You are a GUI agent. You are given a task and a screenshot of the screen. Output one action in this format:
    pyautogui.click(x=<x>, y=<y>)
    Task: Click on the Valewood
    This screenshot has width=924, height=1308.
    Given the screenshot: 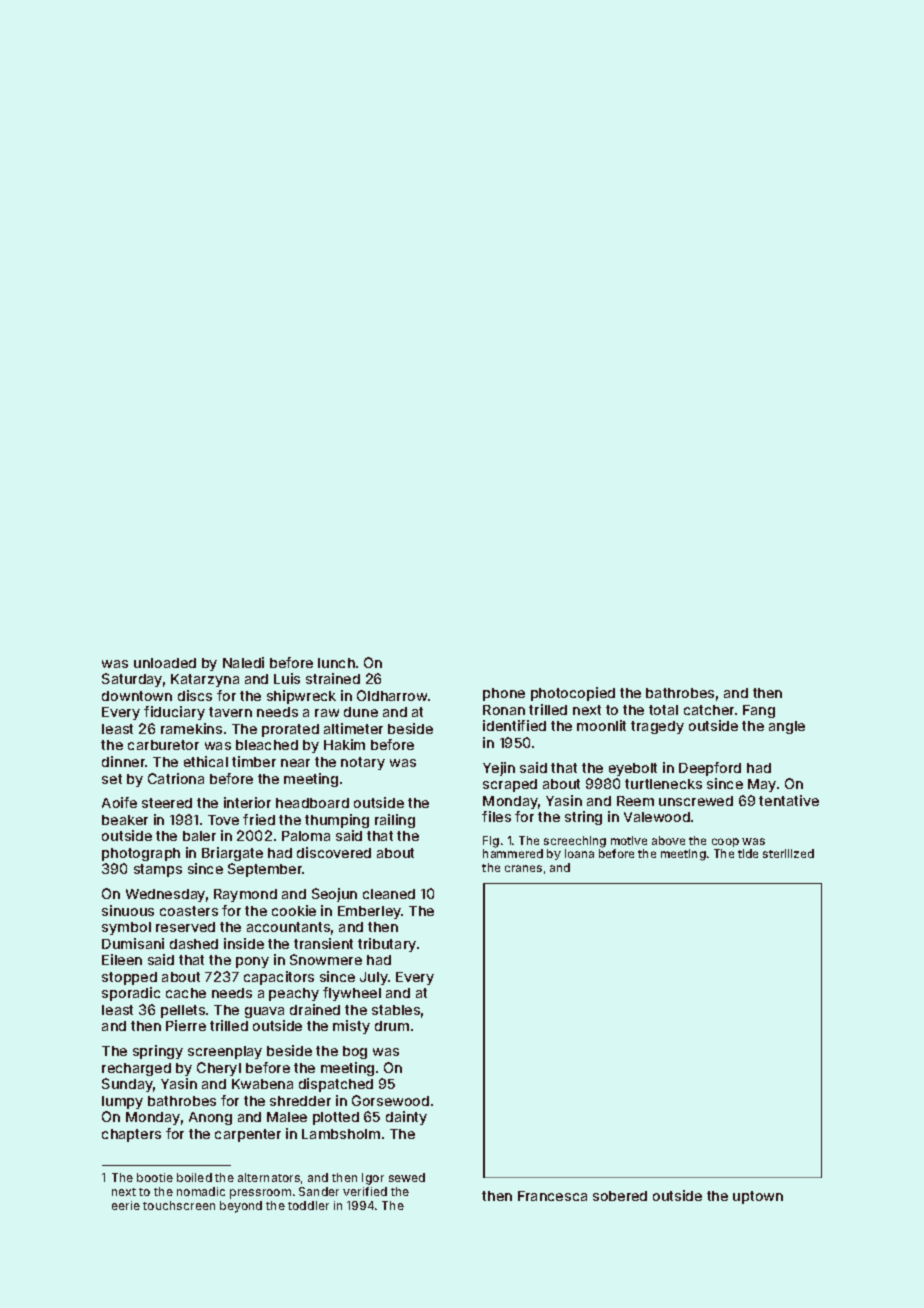 What is the action you would take?
    pyautogui.click(x=657, y=817)
